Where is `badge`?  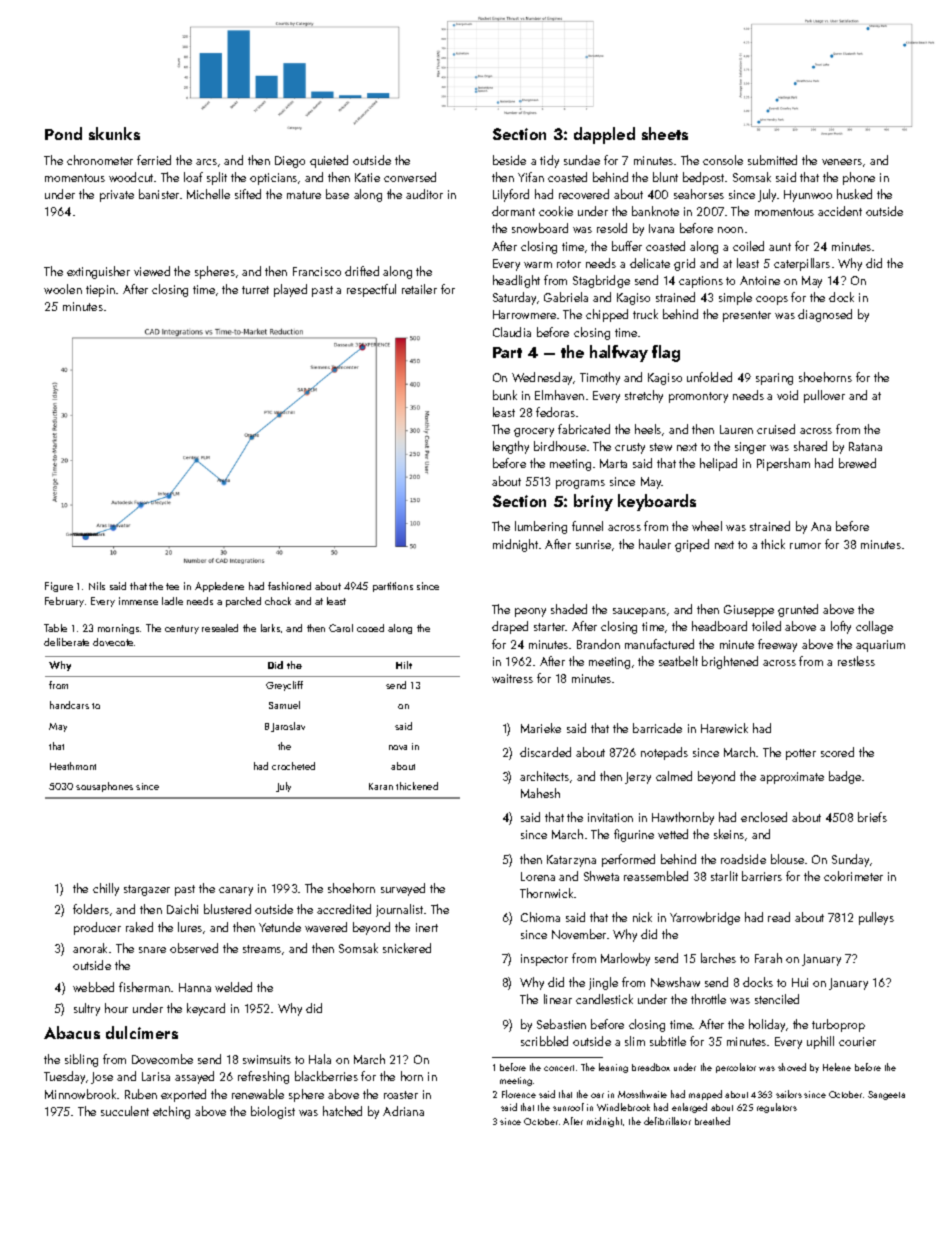 badge is located at coordinates (845, 777).
